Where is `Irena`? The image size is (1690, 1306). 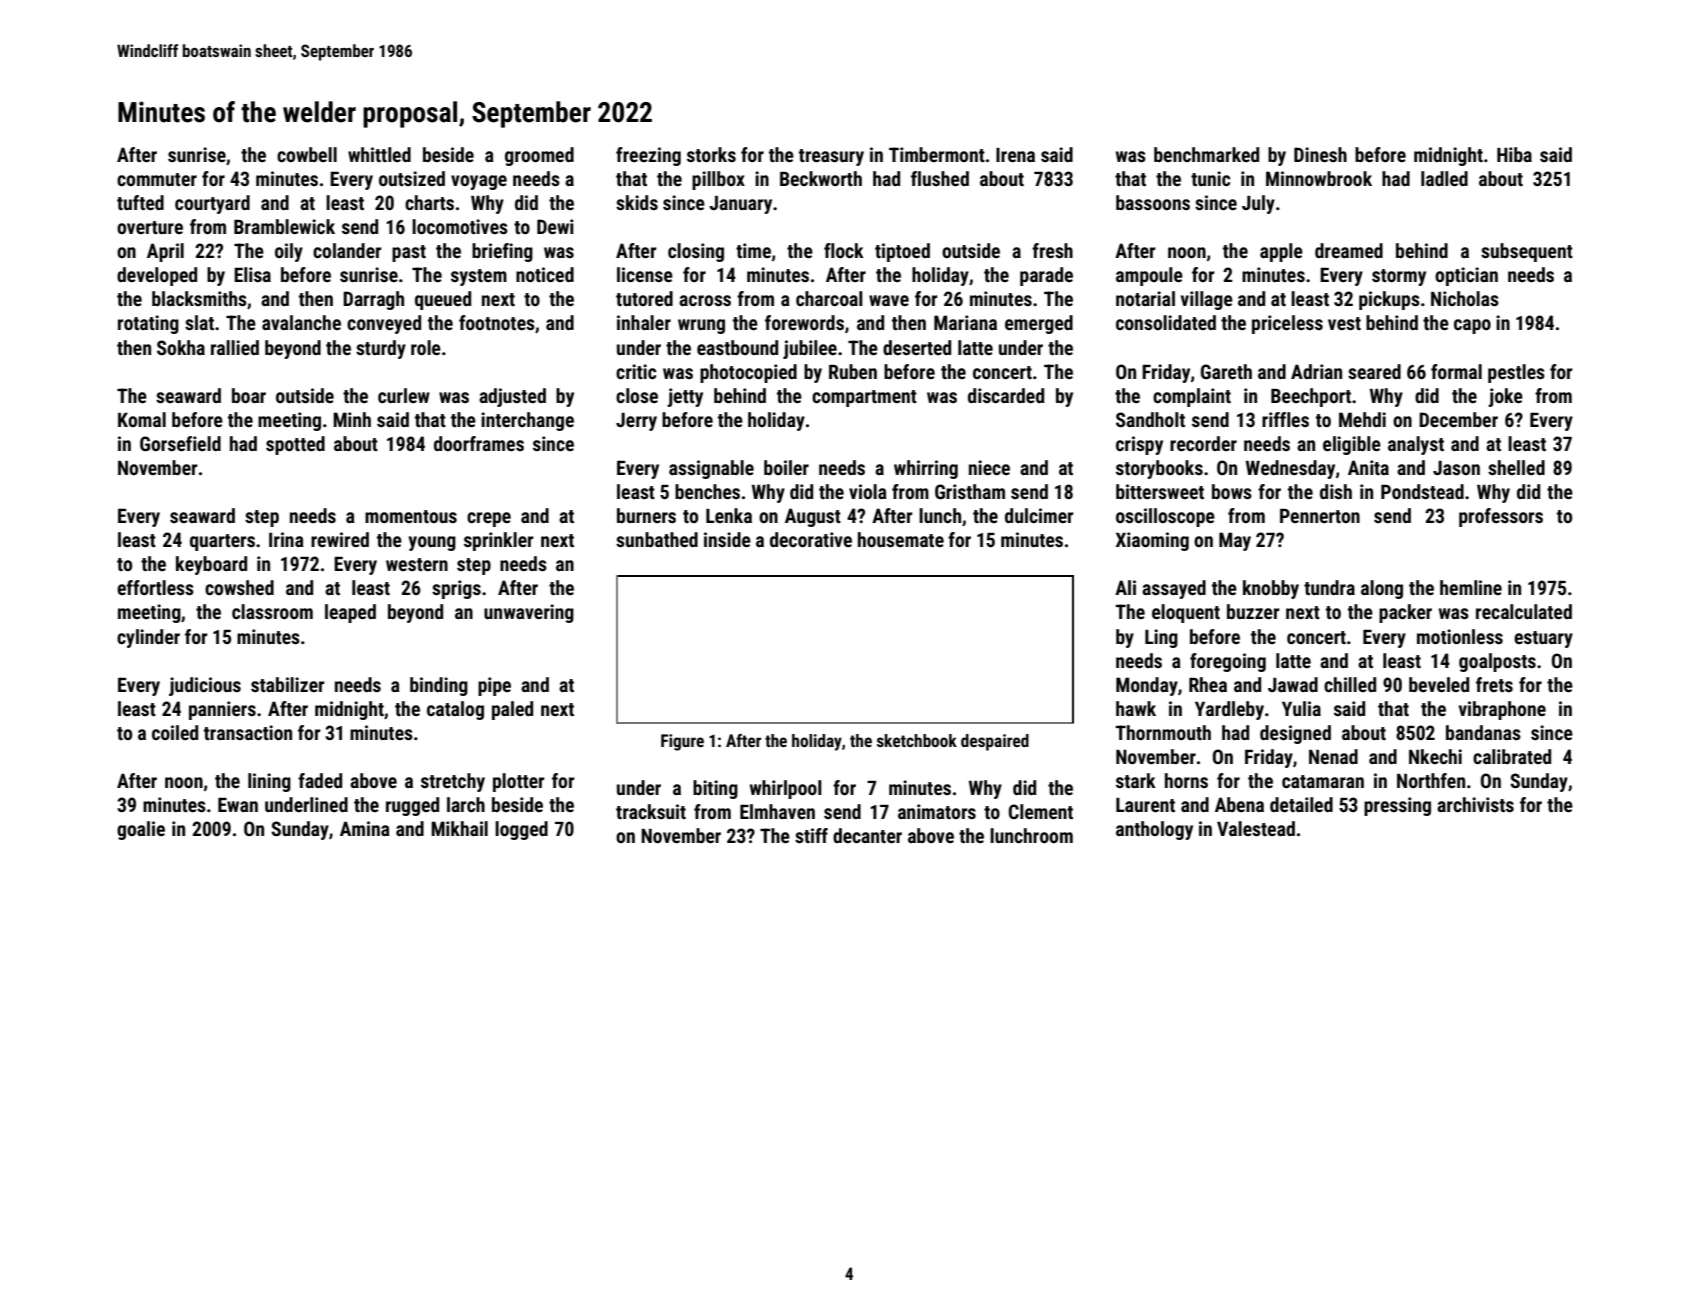 Irena is located at coordinates (1015, 155).
